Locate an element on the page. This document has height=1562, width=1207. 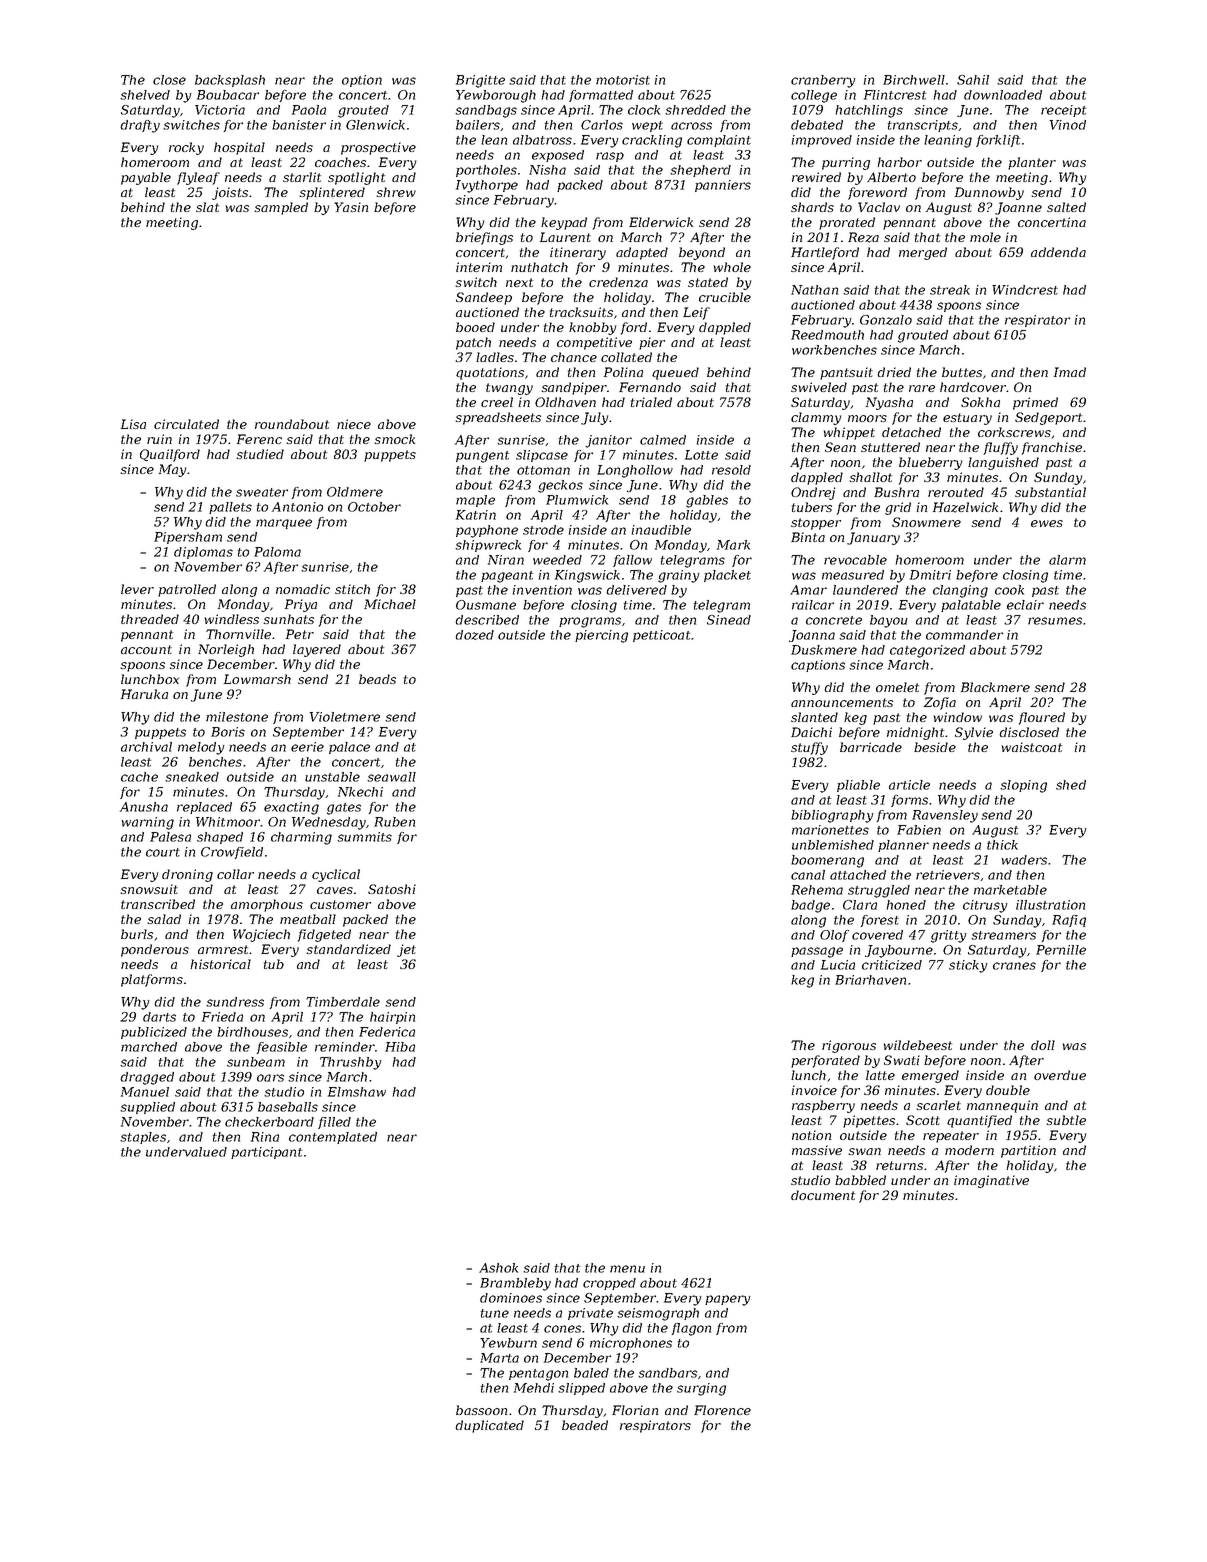
Lisa is located at coordinates (133, 424).
